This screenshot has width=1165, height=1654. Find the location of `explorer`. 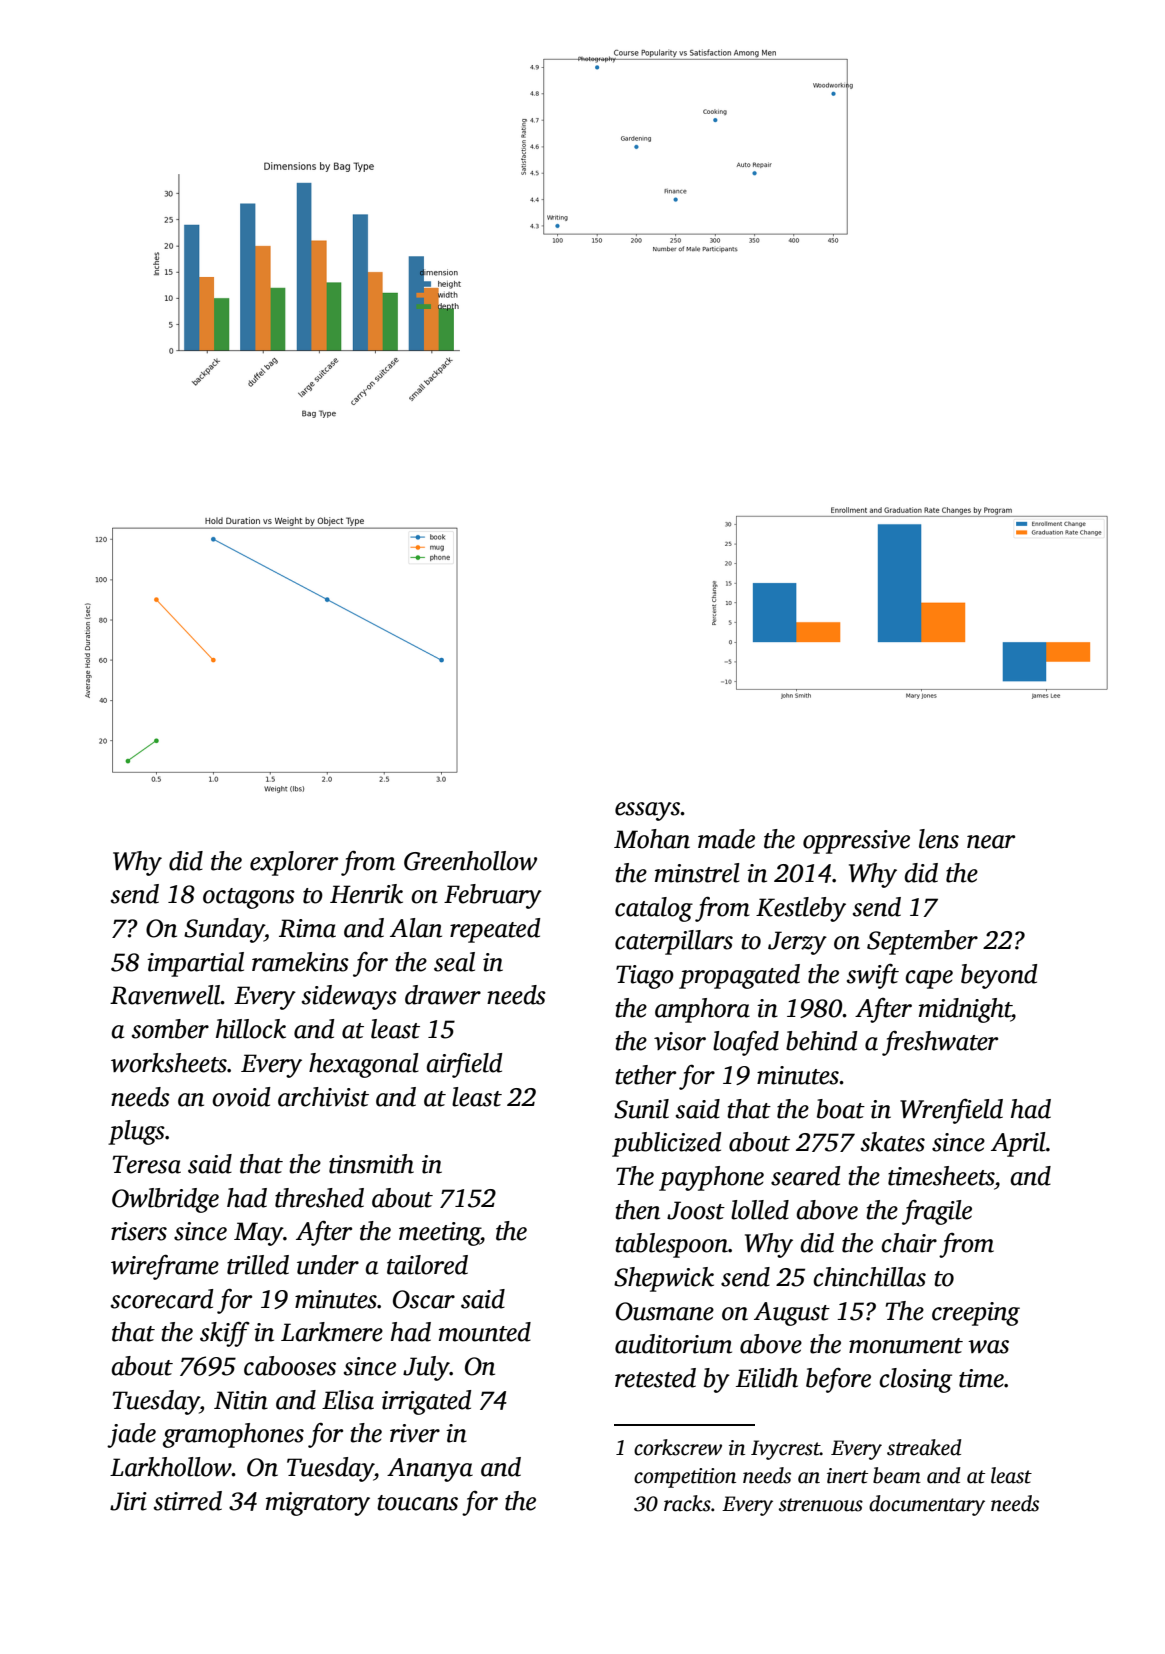

explorer is located at coordinates (294, 863).
